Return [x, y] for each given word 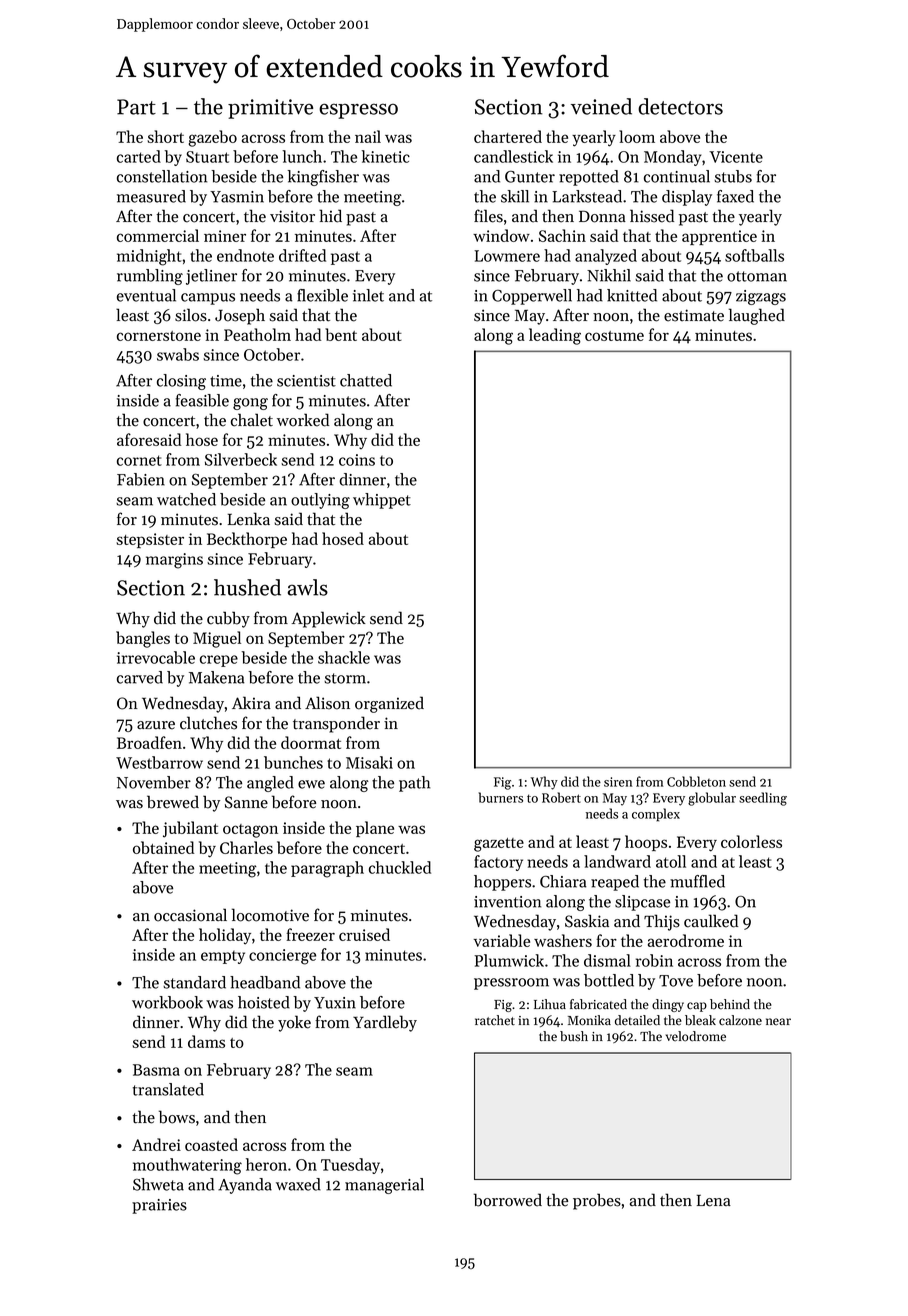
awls [308, 587]
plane [375, 829]
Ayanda [245, 1186]
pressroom [511, 984]
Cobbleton [696, 781]
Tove [676, 981]
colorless [751, 841]
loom [637, 136]
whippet [382, 501]
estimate [694, 315]
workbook [167, 1002]
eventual [146, 295]
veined [601, 106]
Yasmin [237, 197]
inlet [368, 295]
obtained [163, 847]
